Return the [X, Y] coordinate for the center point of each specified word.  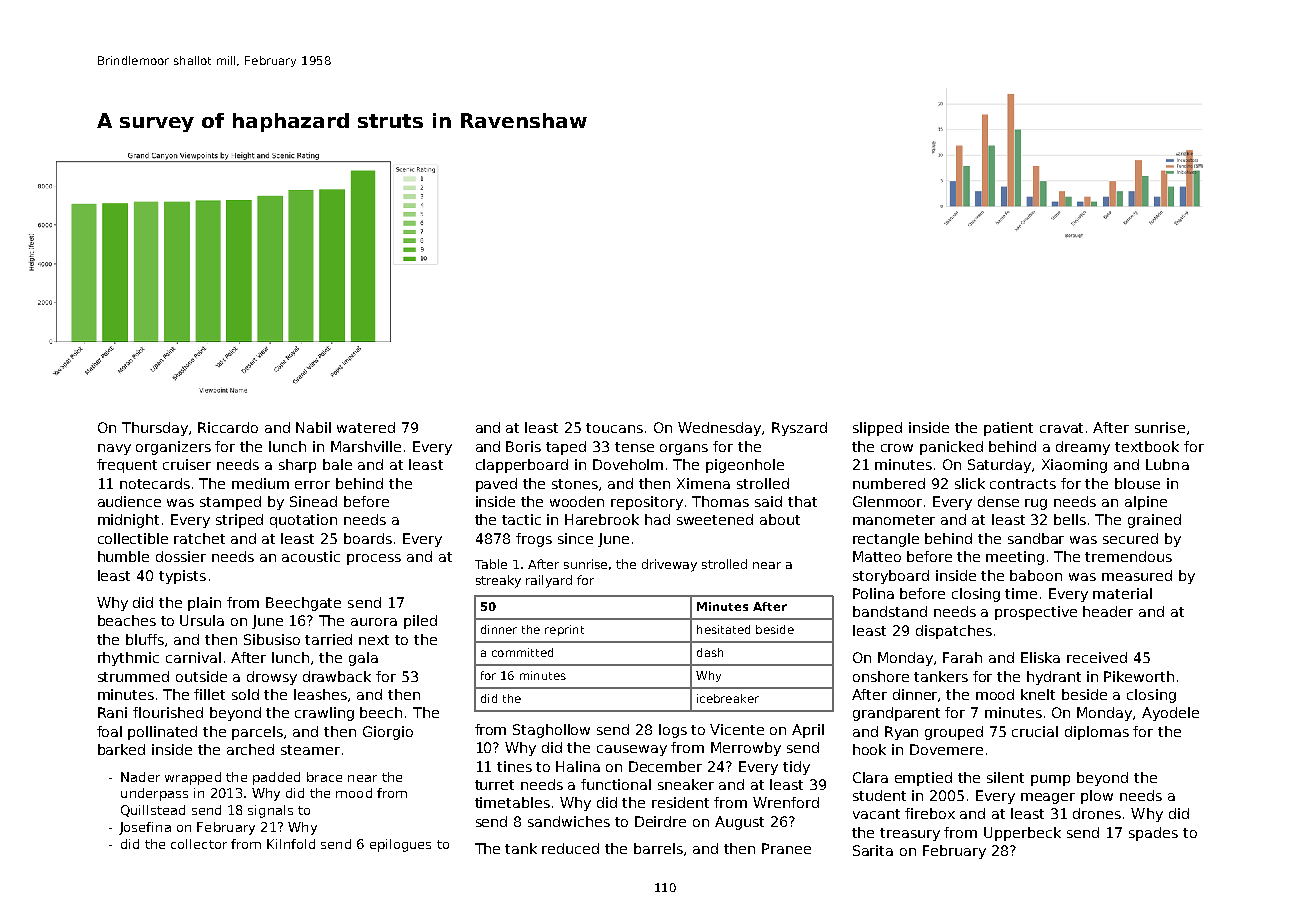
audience [129, 501]
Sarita [873, 850]
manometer [894, 520]
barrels [658, 848]
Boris [523, 446]
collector [199, 844]
